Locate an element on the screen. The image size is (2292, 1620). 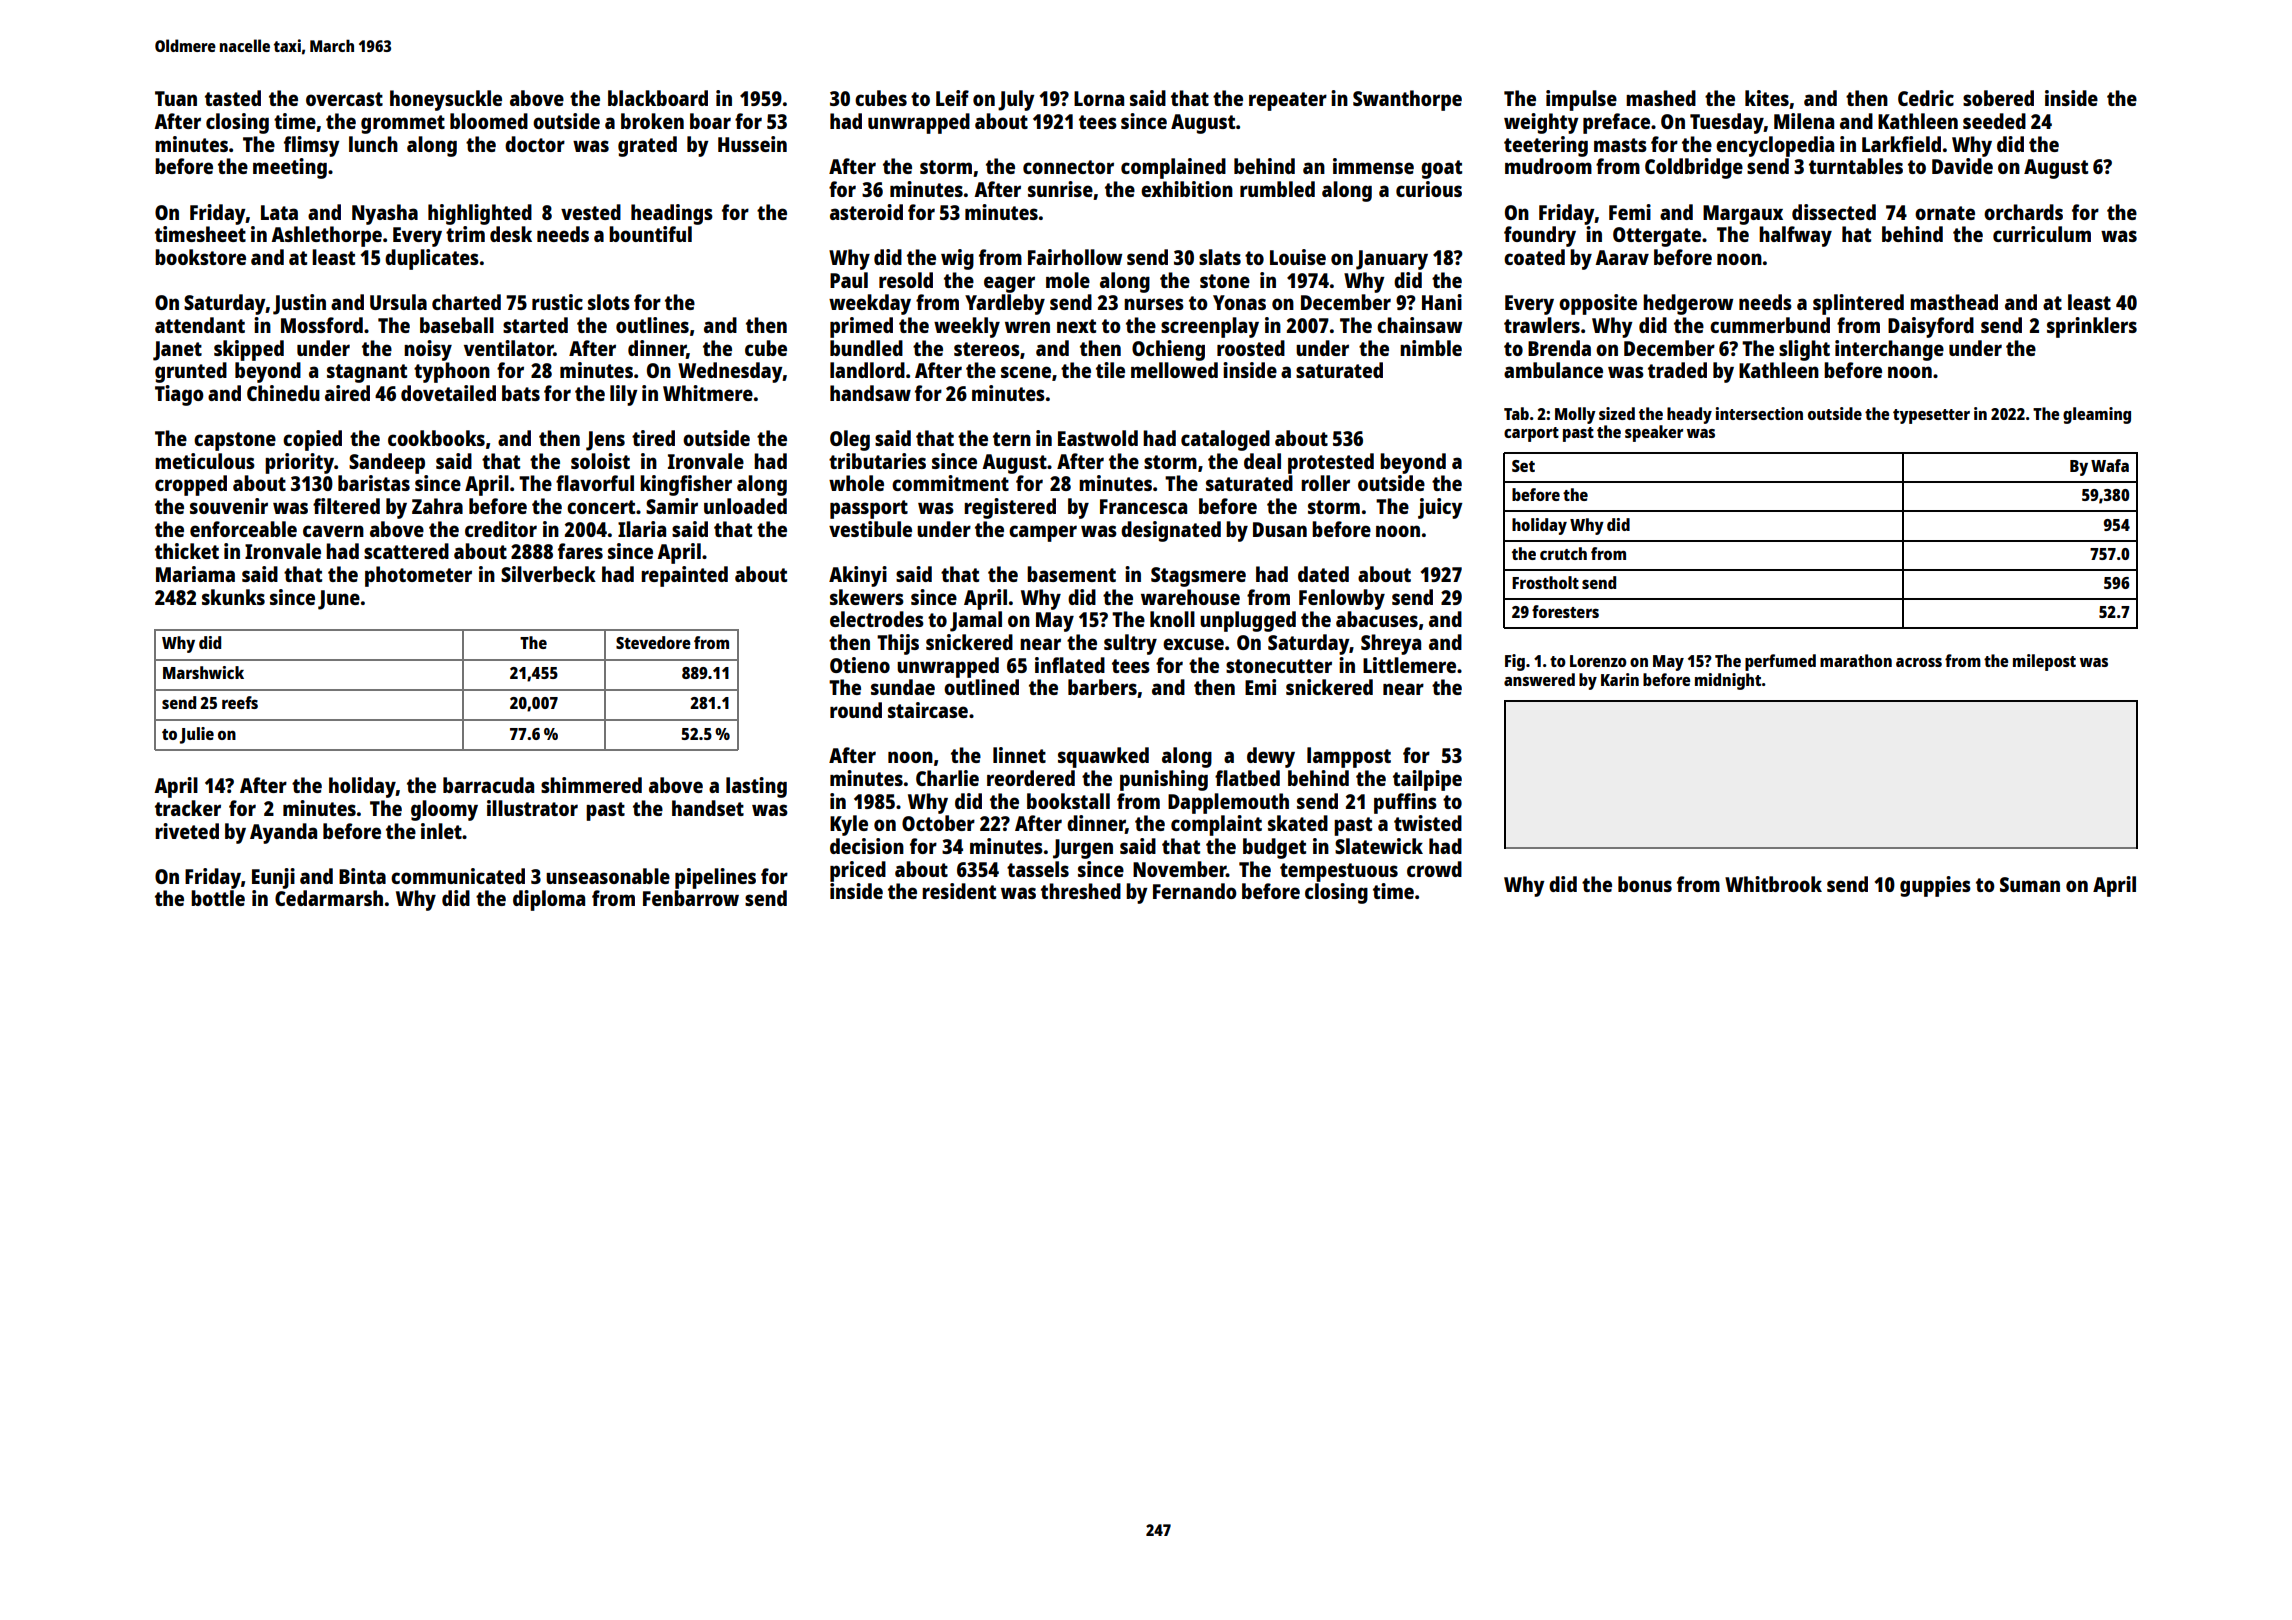
Suman is located at coordinates (2030, 884).
